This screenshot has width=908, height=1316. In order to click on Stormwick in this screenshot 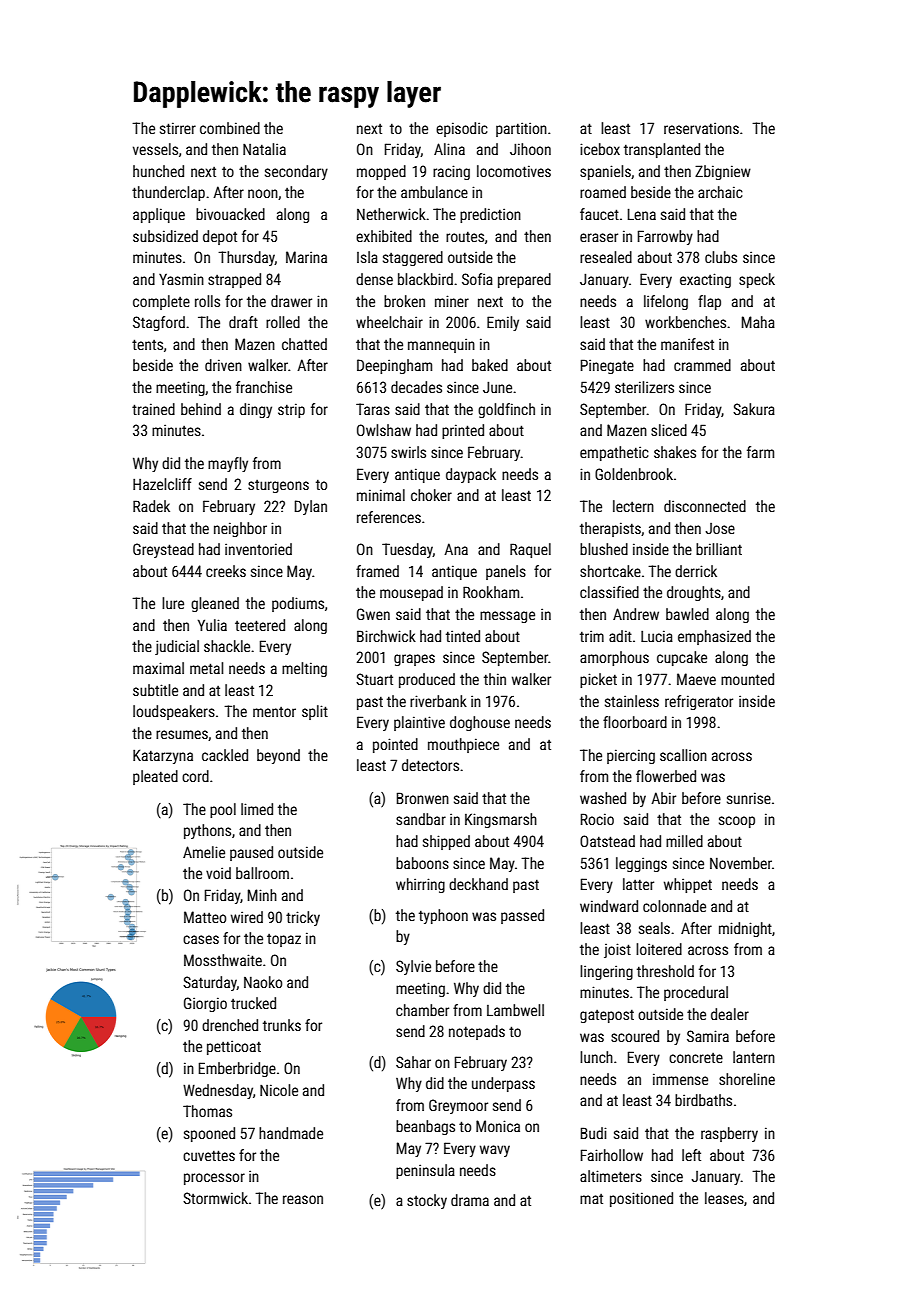, I will do `click(215, 1198)`.
